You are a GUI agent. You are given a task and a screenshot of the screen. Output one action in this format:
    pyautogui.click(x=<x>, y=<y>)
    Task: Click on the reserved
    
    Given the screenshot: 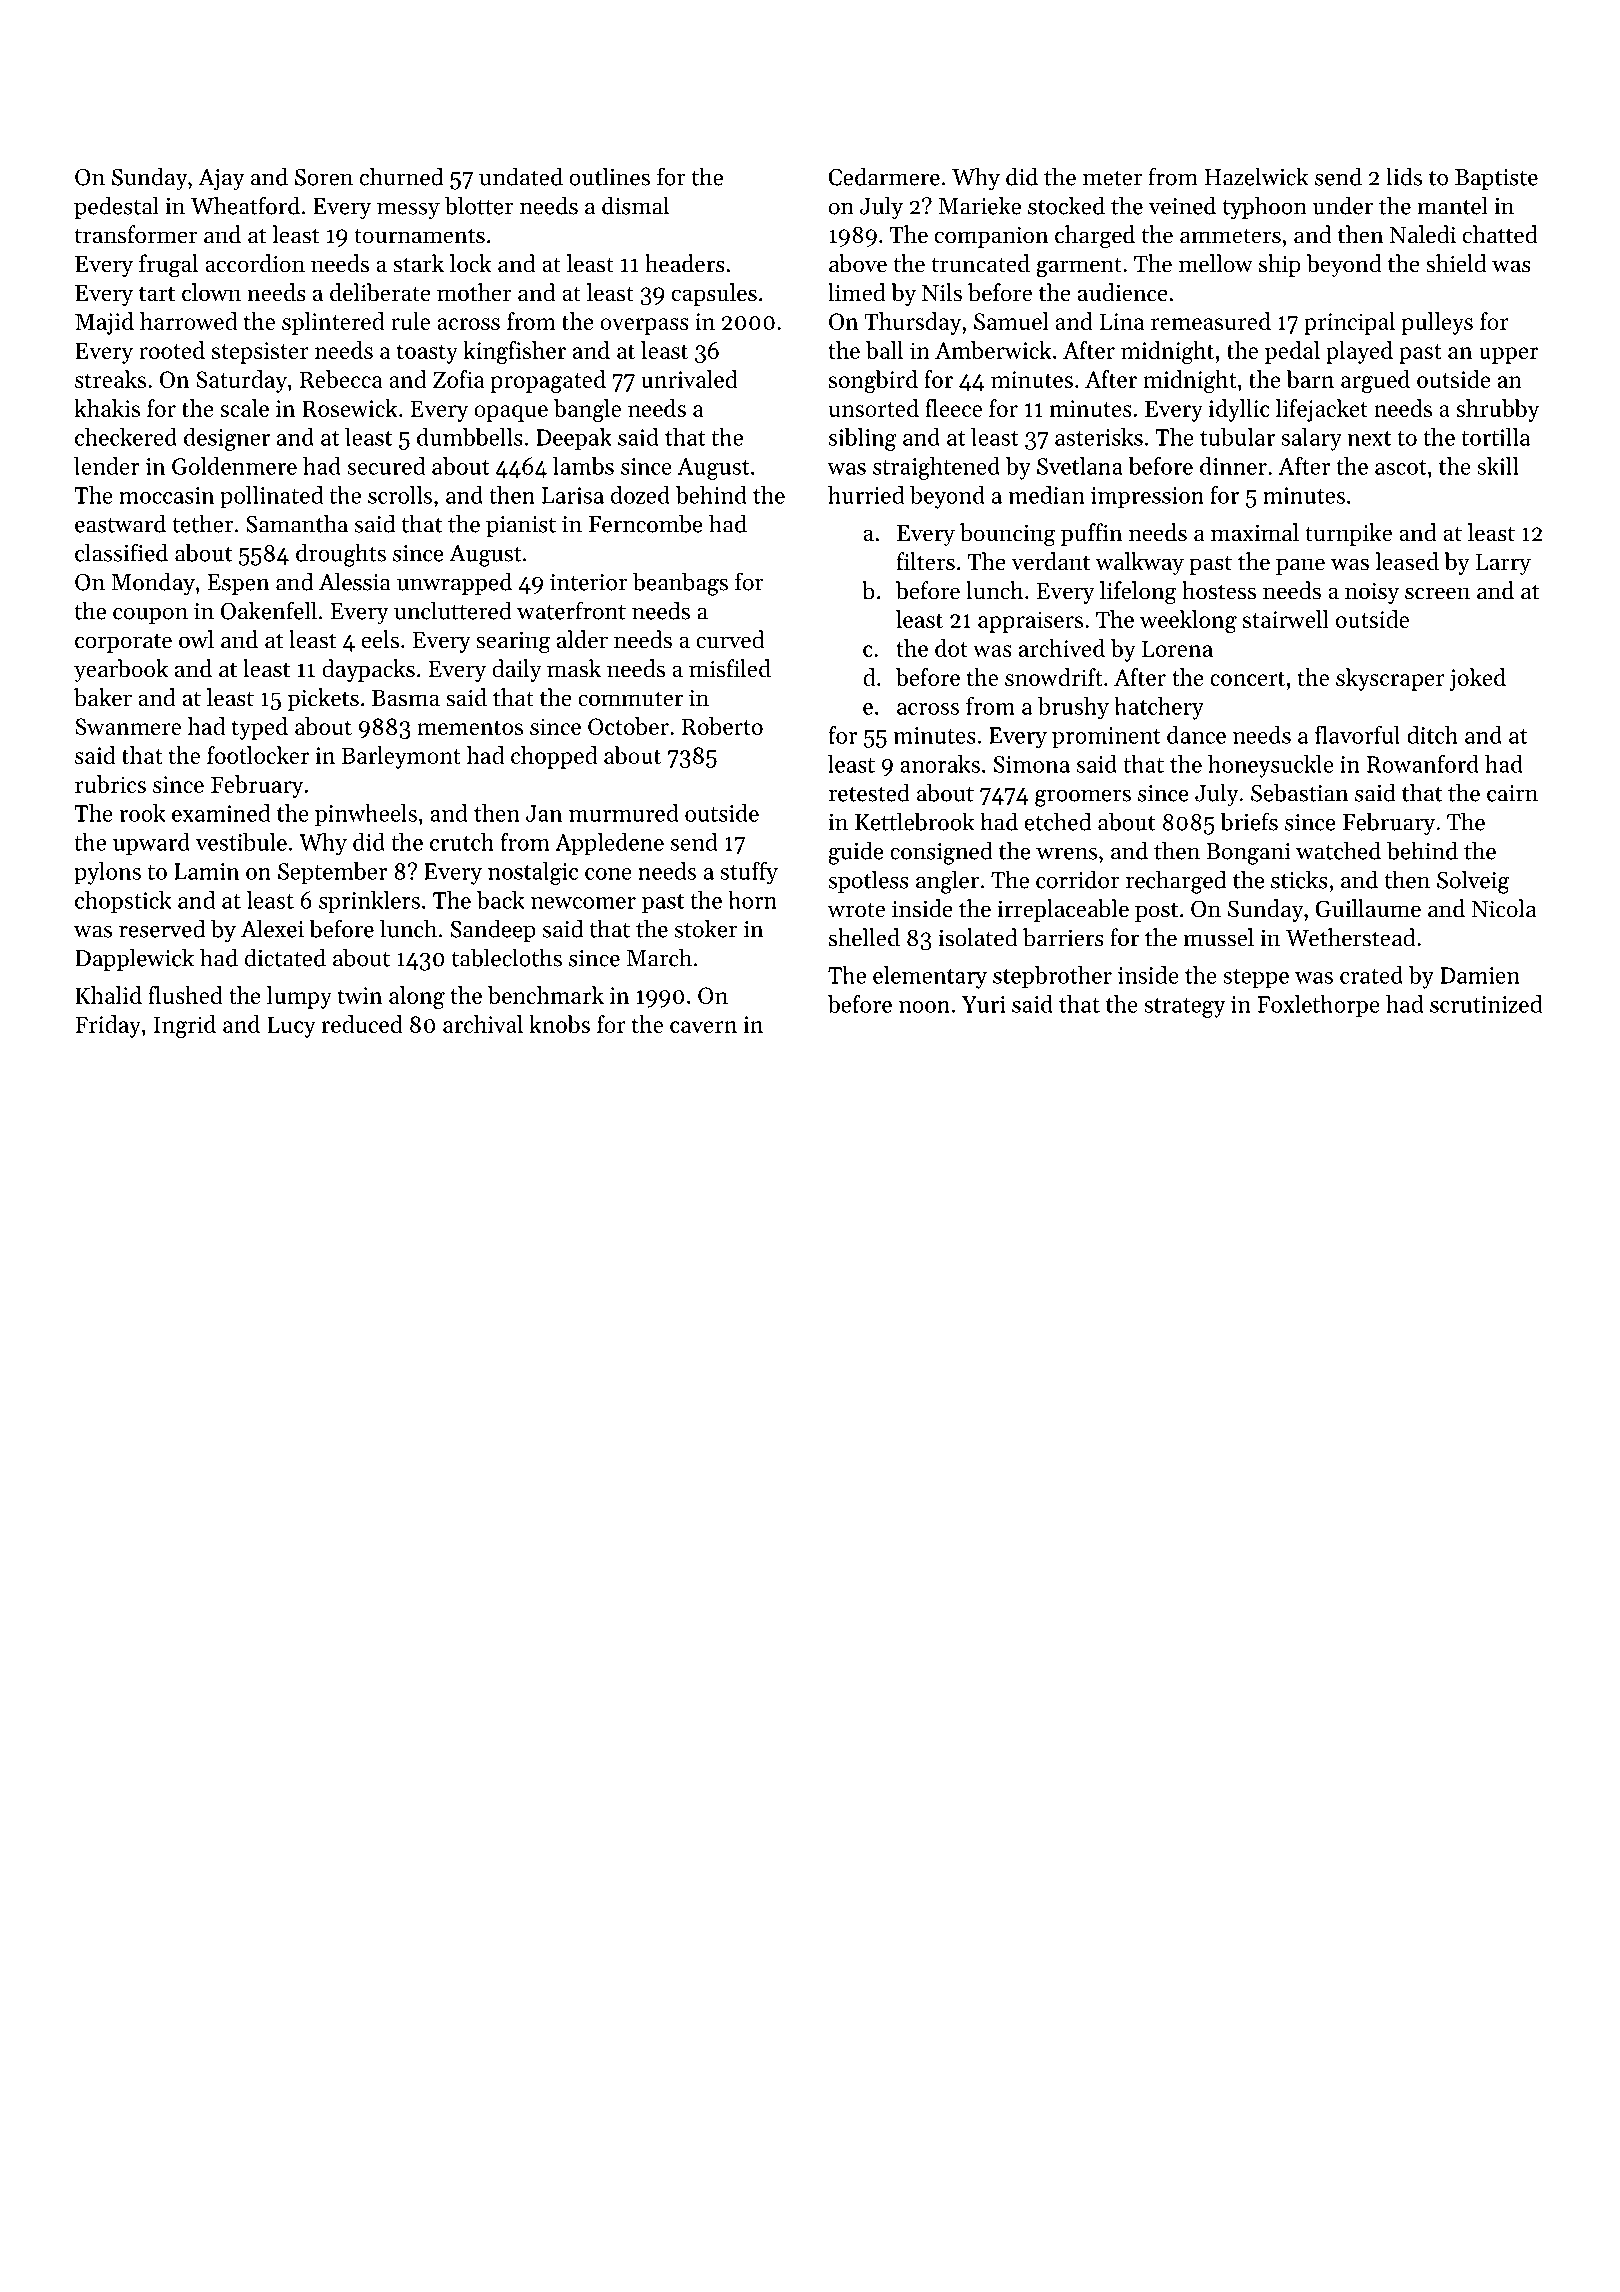 What is the action you would take?
    pyautogui.click(x=162, y=928)
